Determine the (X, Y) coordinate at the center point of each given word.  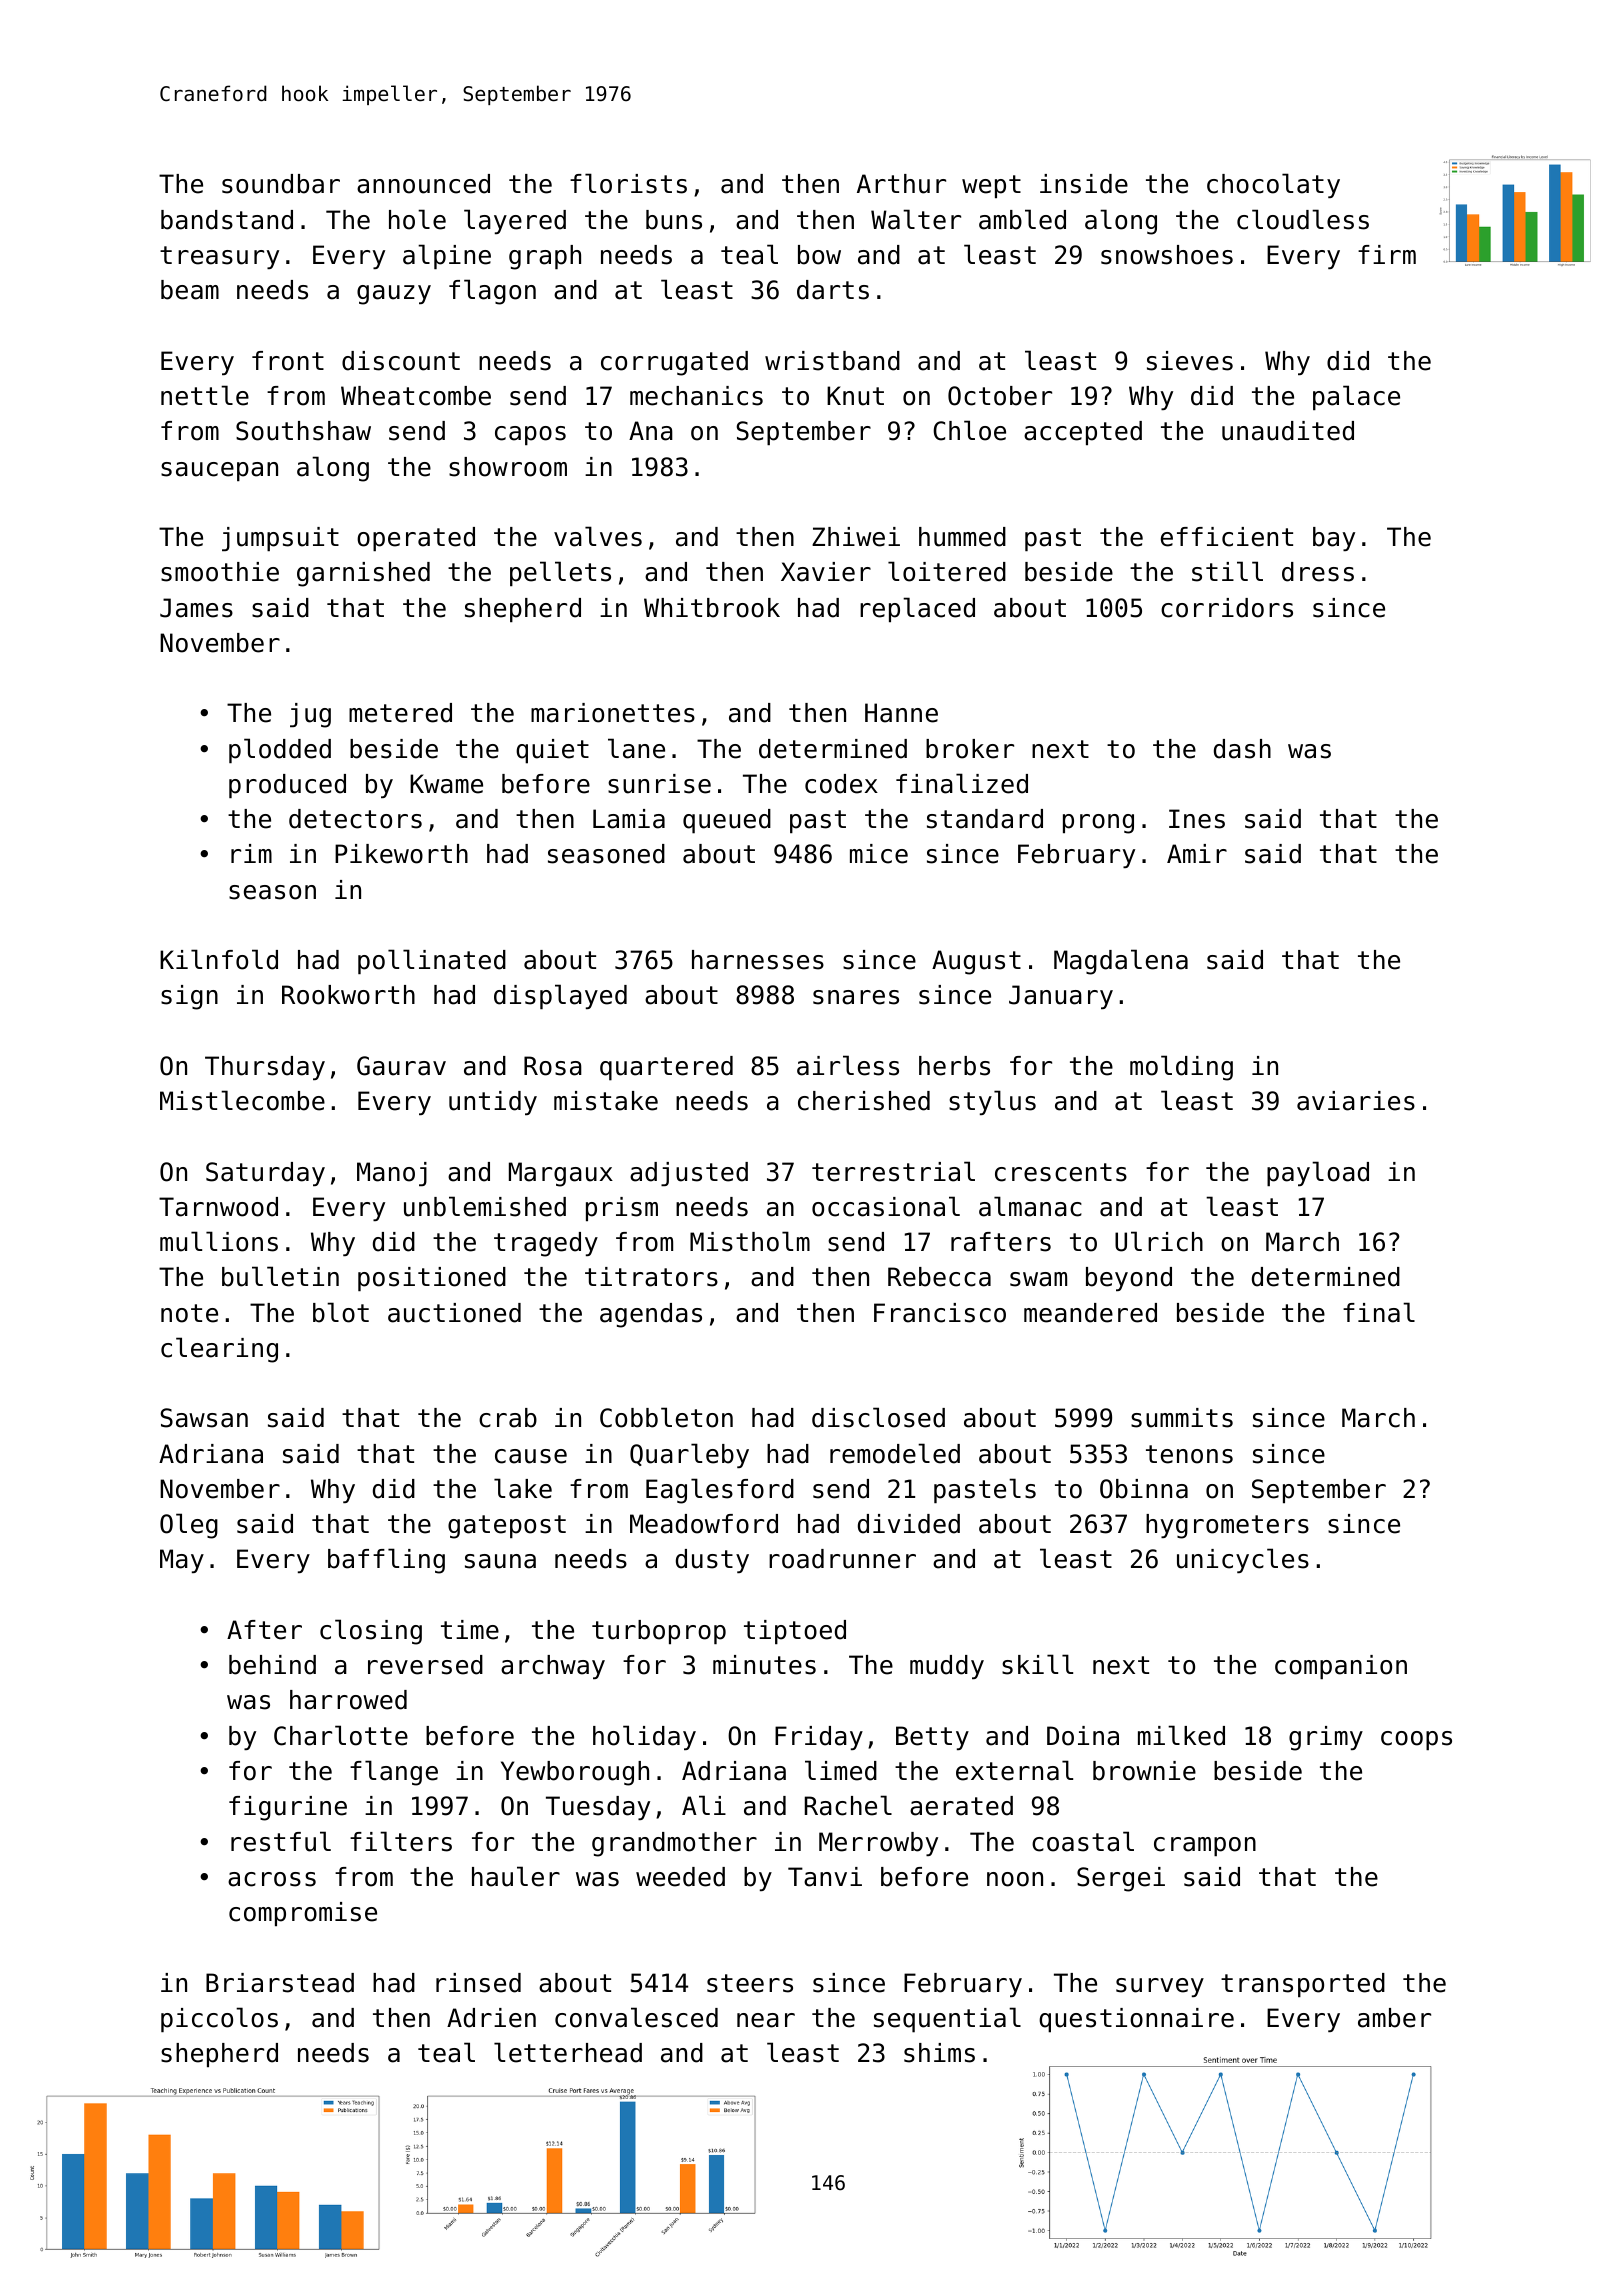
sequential (947, 2020)
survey (1160, 1987)
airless (848, 1065)
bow (819, 255)
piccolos (219, 2019)
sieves (1190, 361)
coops (1416, 1740)
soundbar (281, 184)
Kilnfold (219, 959)
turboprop (659, 1632)
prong (1098, 824)
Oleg (189, 1526)
